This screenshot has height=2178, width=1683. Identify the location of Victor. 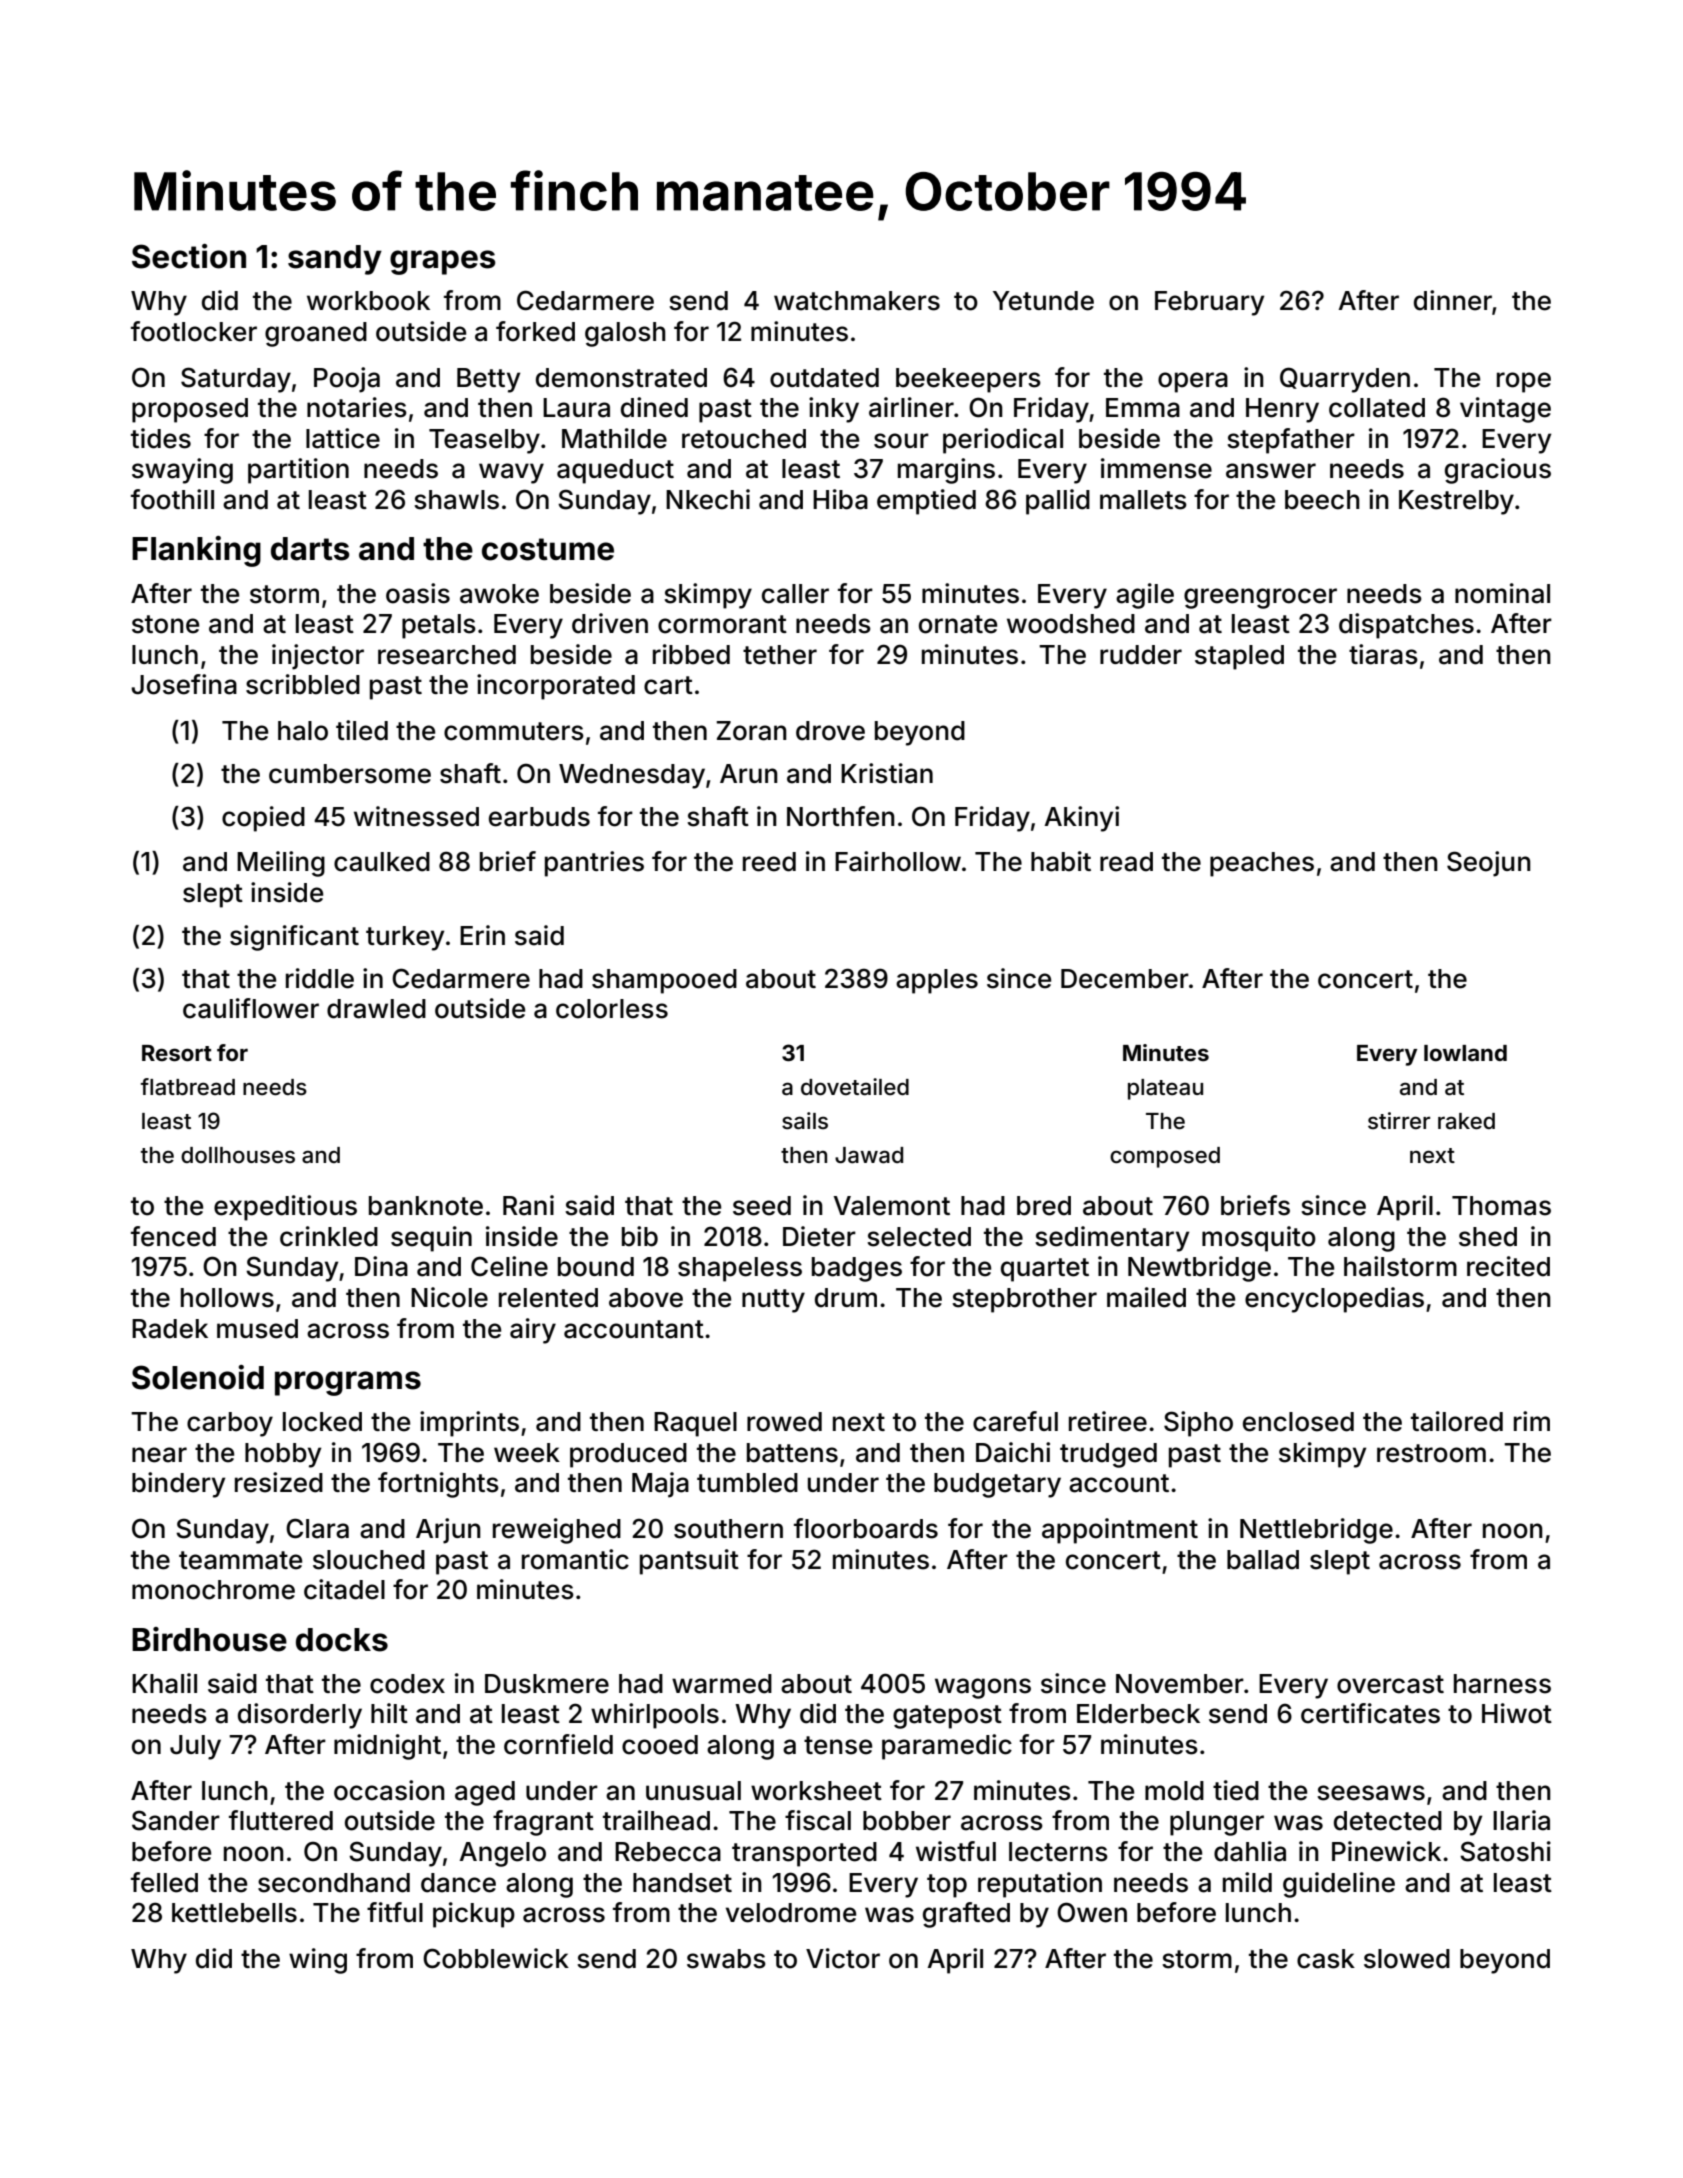
(843, 1958).
